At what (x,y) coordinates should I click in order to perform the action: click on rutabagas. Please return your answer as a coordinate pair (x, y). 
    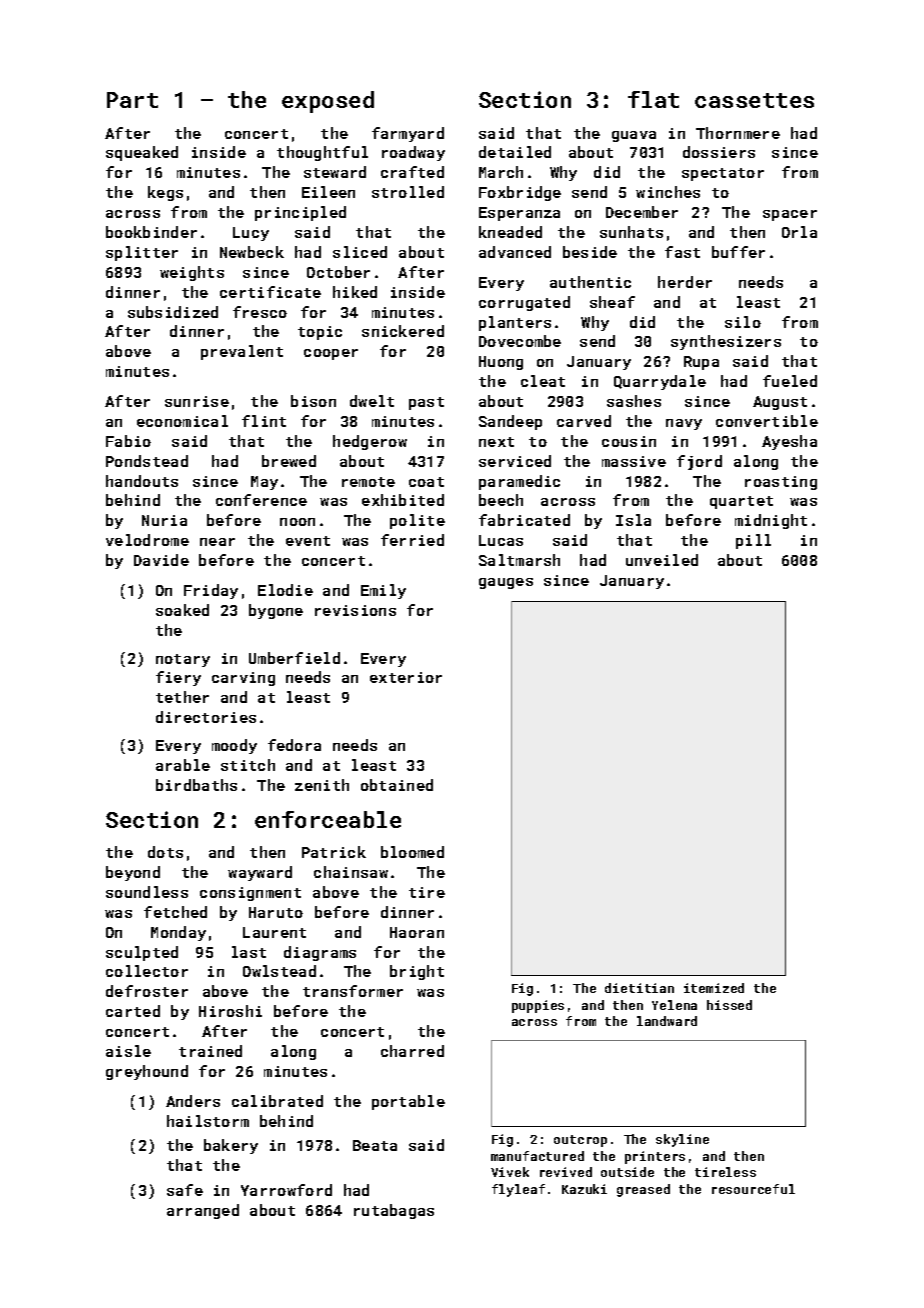
    Looking at the image, I should click on (394, 1211).
